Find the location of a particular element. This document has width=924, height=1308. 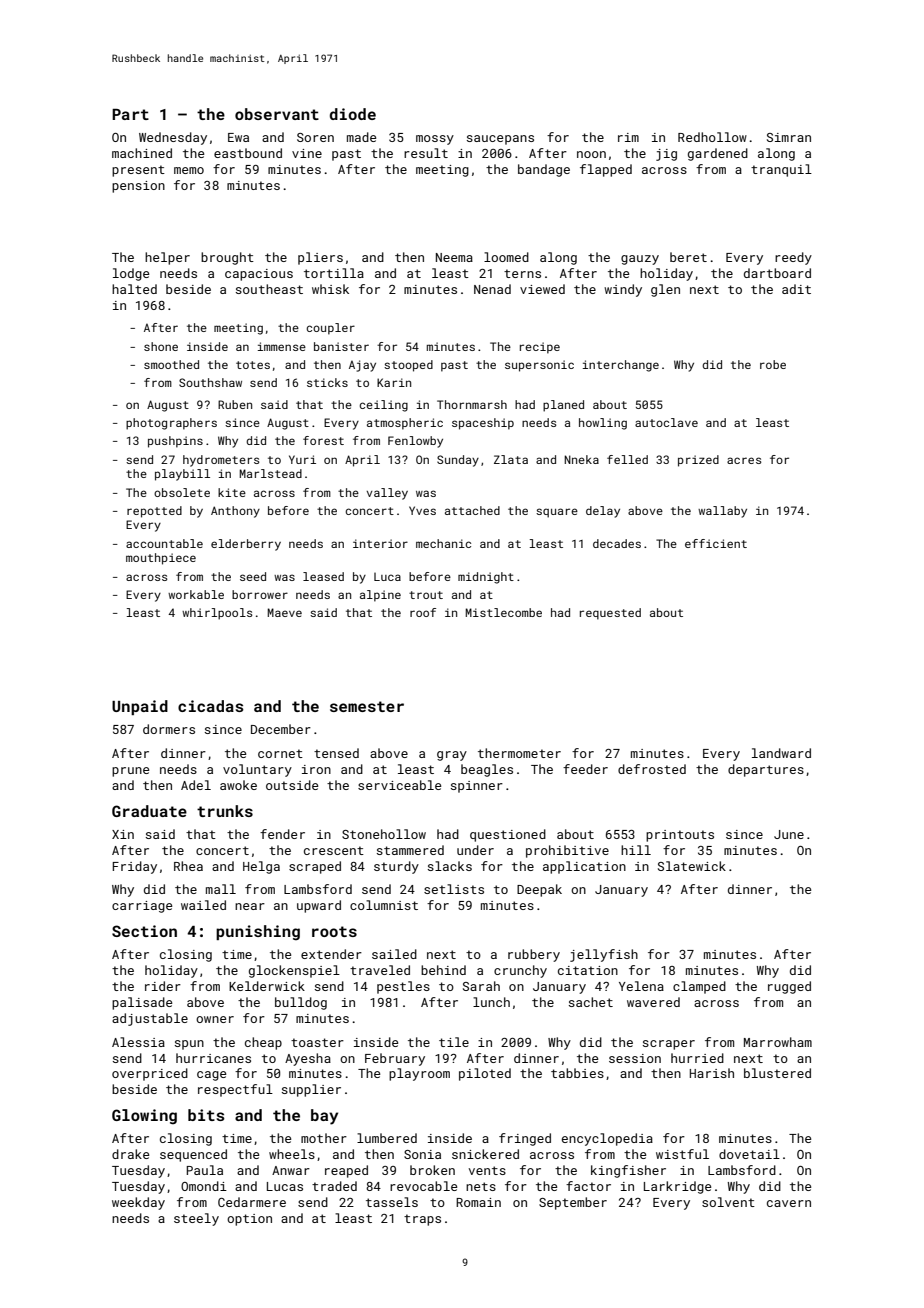

September is located at coordinates (573, 1203).
